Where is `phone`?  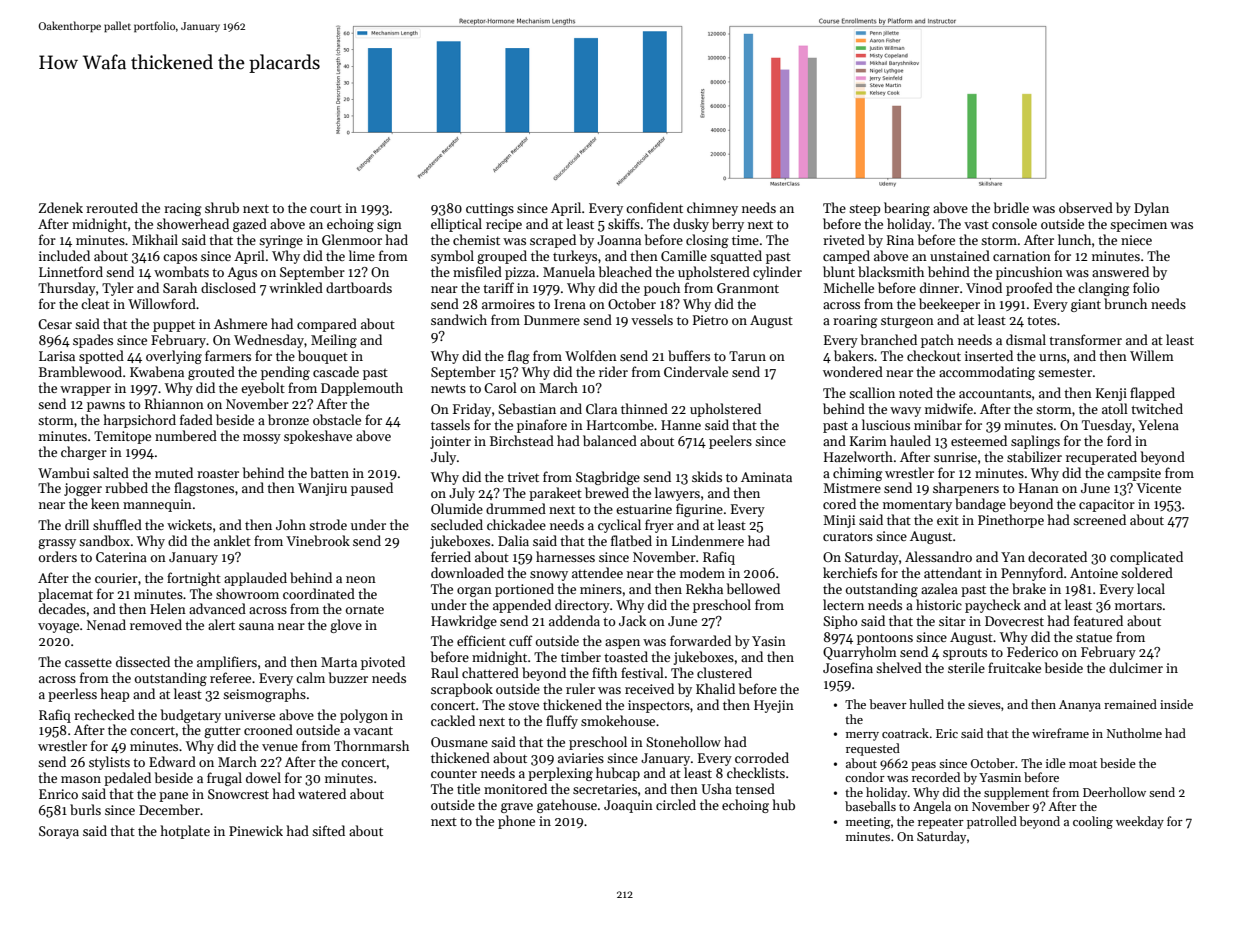 phone is located at coordinates (516, 822).
